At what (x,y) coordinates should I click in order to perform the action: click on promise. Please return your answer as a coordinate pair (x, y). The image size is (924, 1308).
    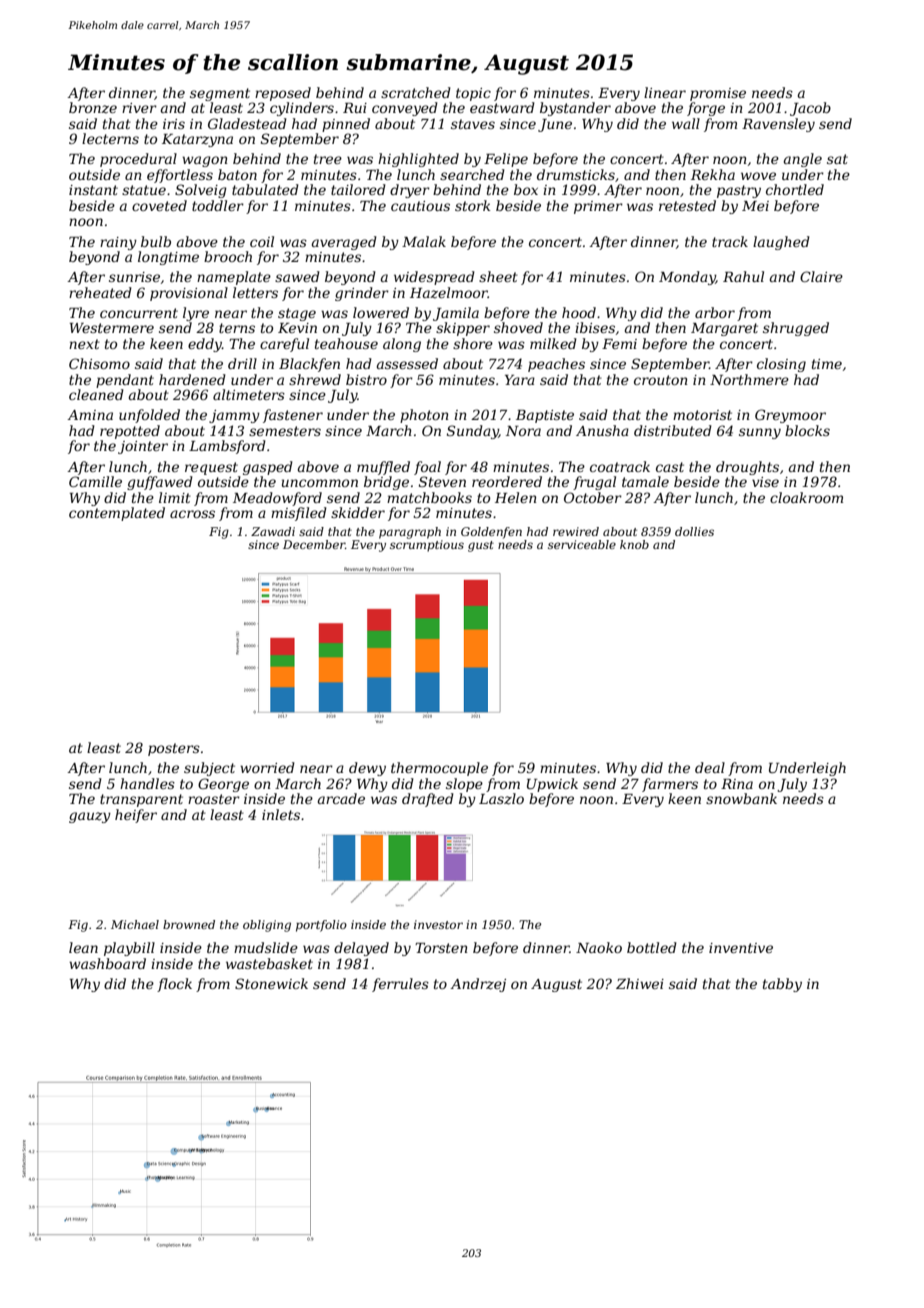
    Looking at the image, I should click on (718, 94).
